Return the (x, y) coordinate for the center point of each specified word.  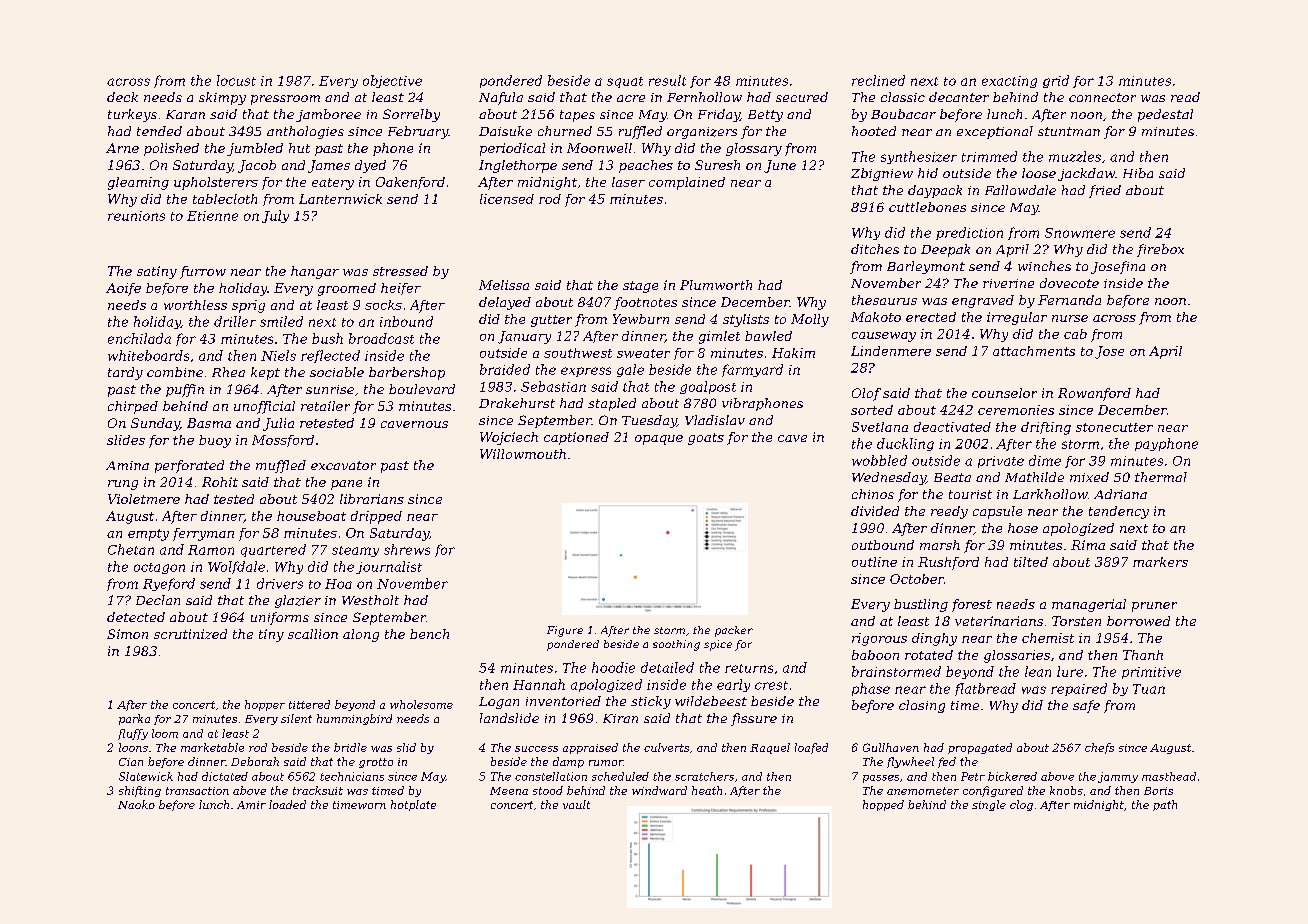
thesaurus (884, 300)
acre (631, 98)
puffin (185, 390)
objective (392, 81)
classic (903, 97)
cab (1075, 334)
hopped (883, 805)
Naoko (136, 804)
